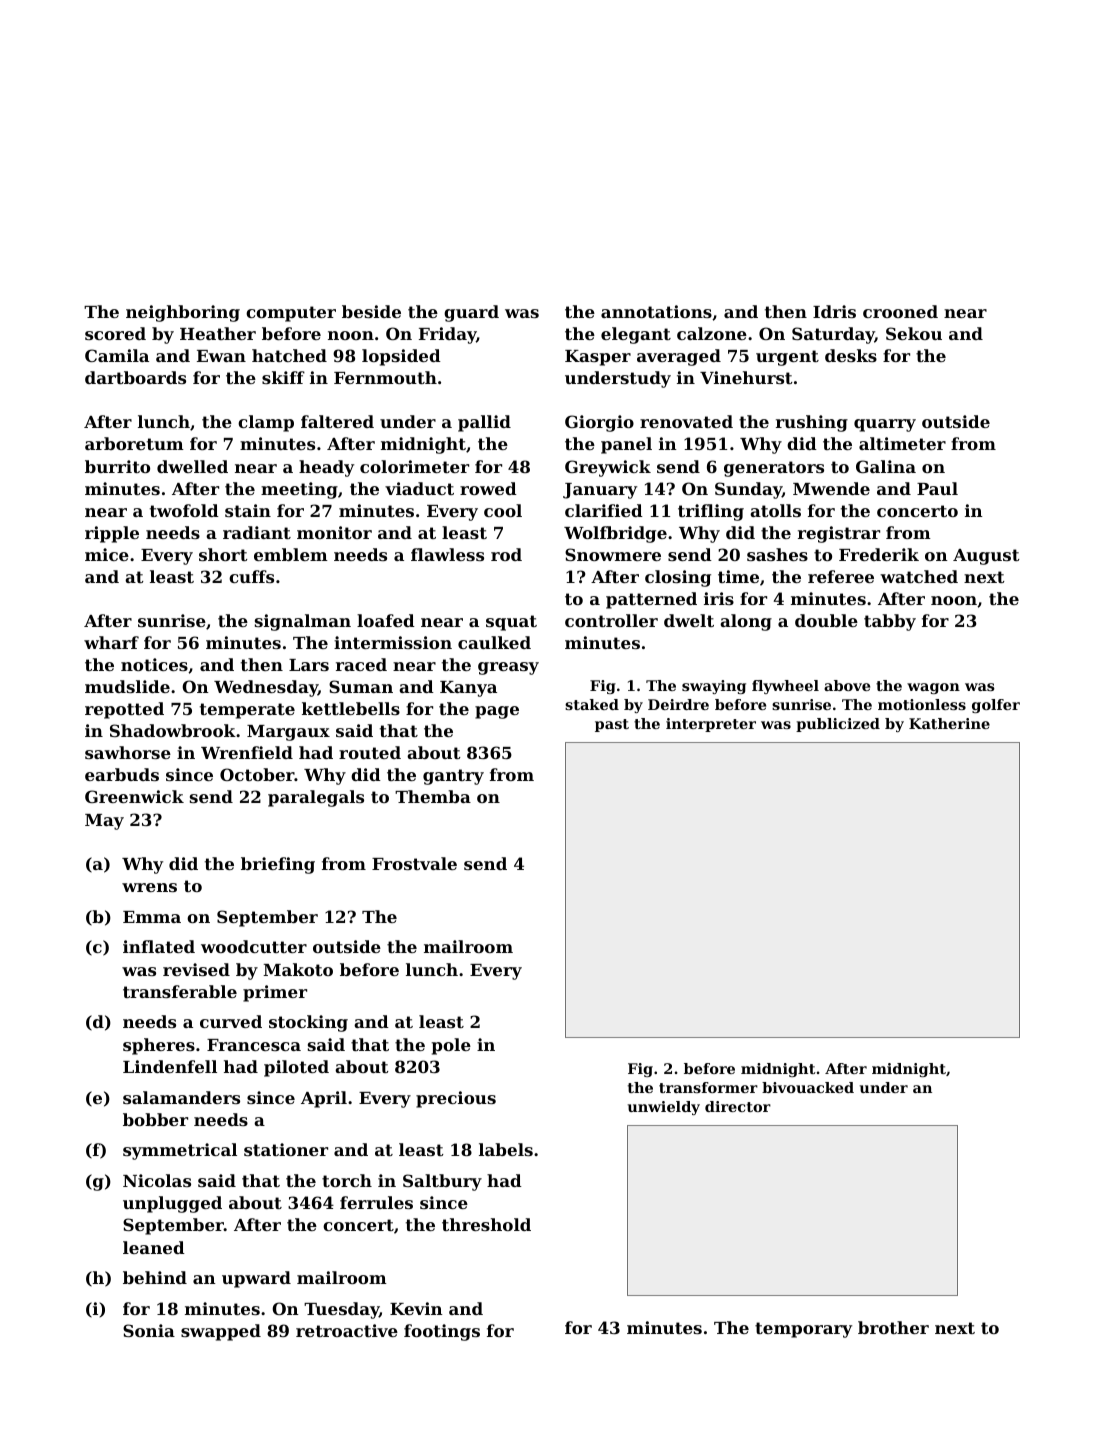  I want to click on bivouacked, so click(808, 1087).
